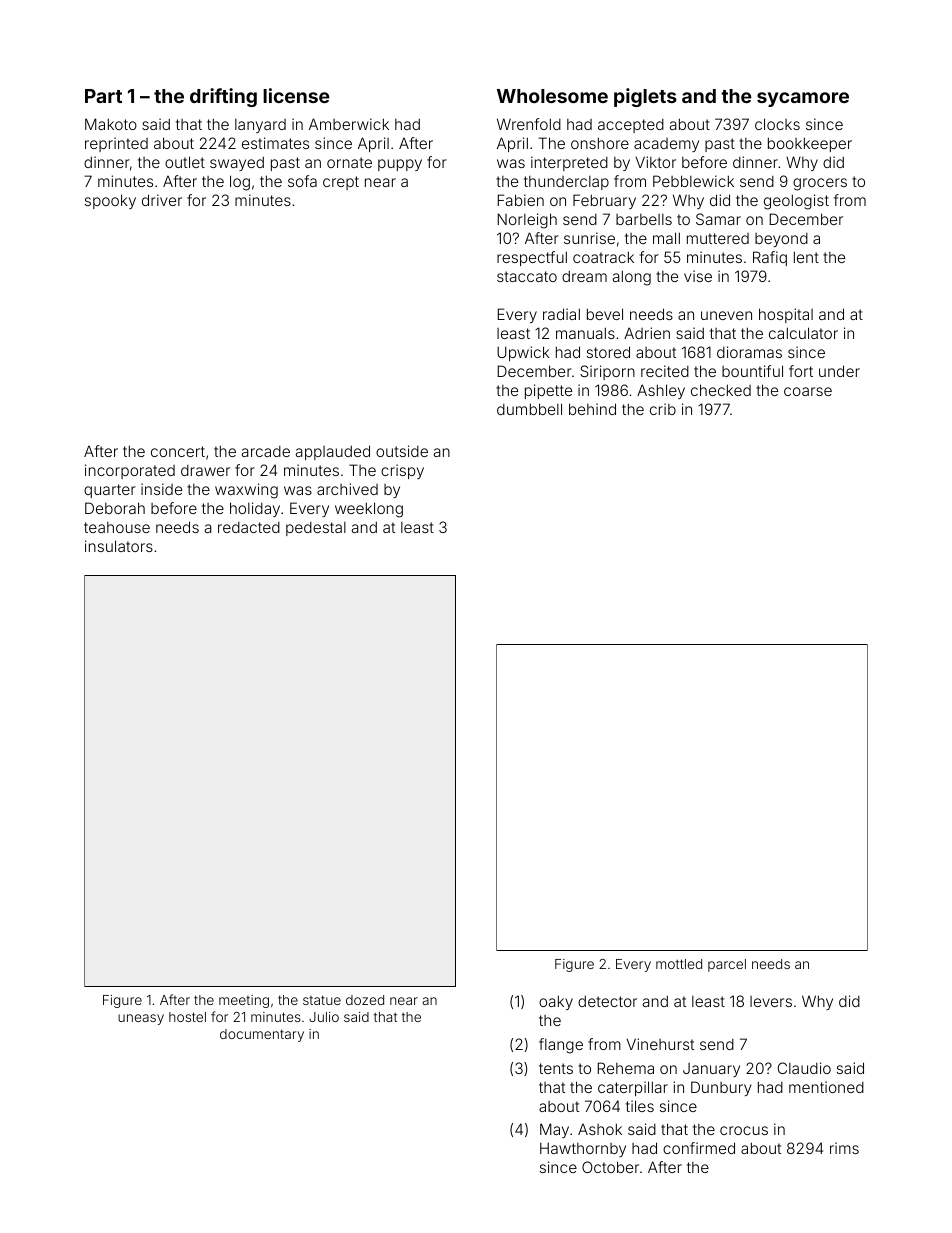 The width and height of the screenshot is (952, 1233). Describe the element at coordinates (262, 1035) in the screenshot. I see `documentary` at that location.
